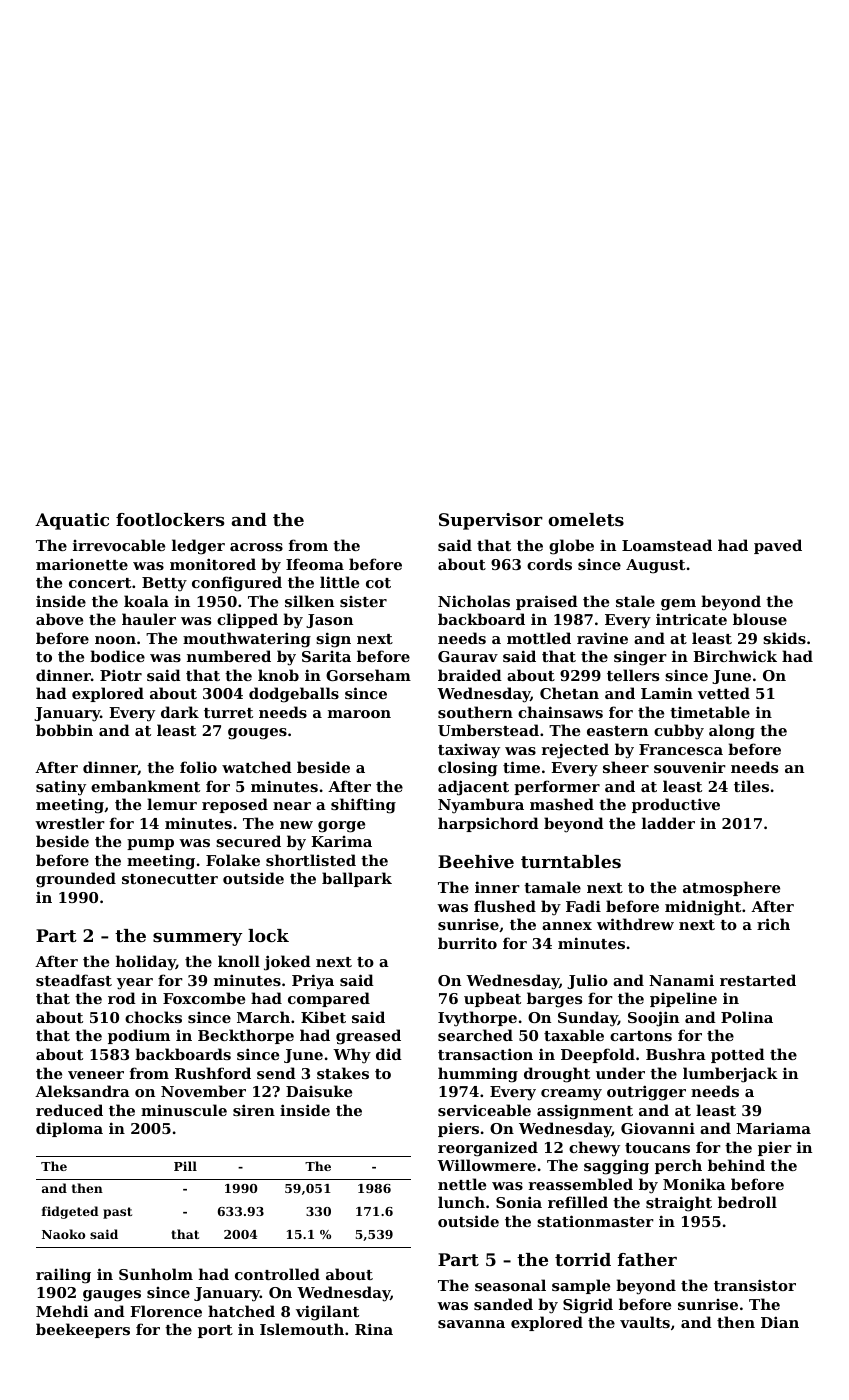 This document has height=1400, width=849. I want to click on steadfast, so click(74, 980).
